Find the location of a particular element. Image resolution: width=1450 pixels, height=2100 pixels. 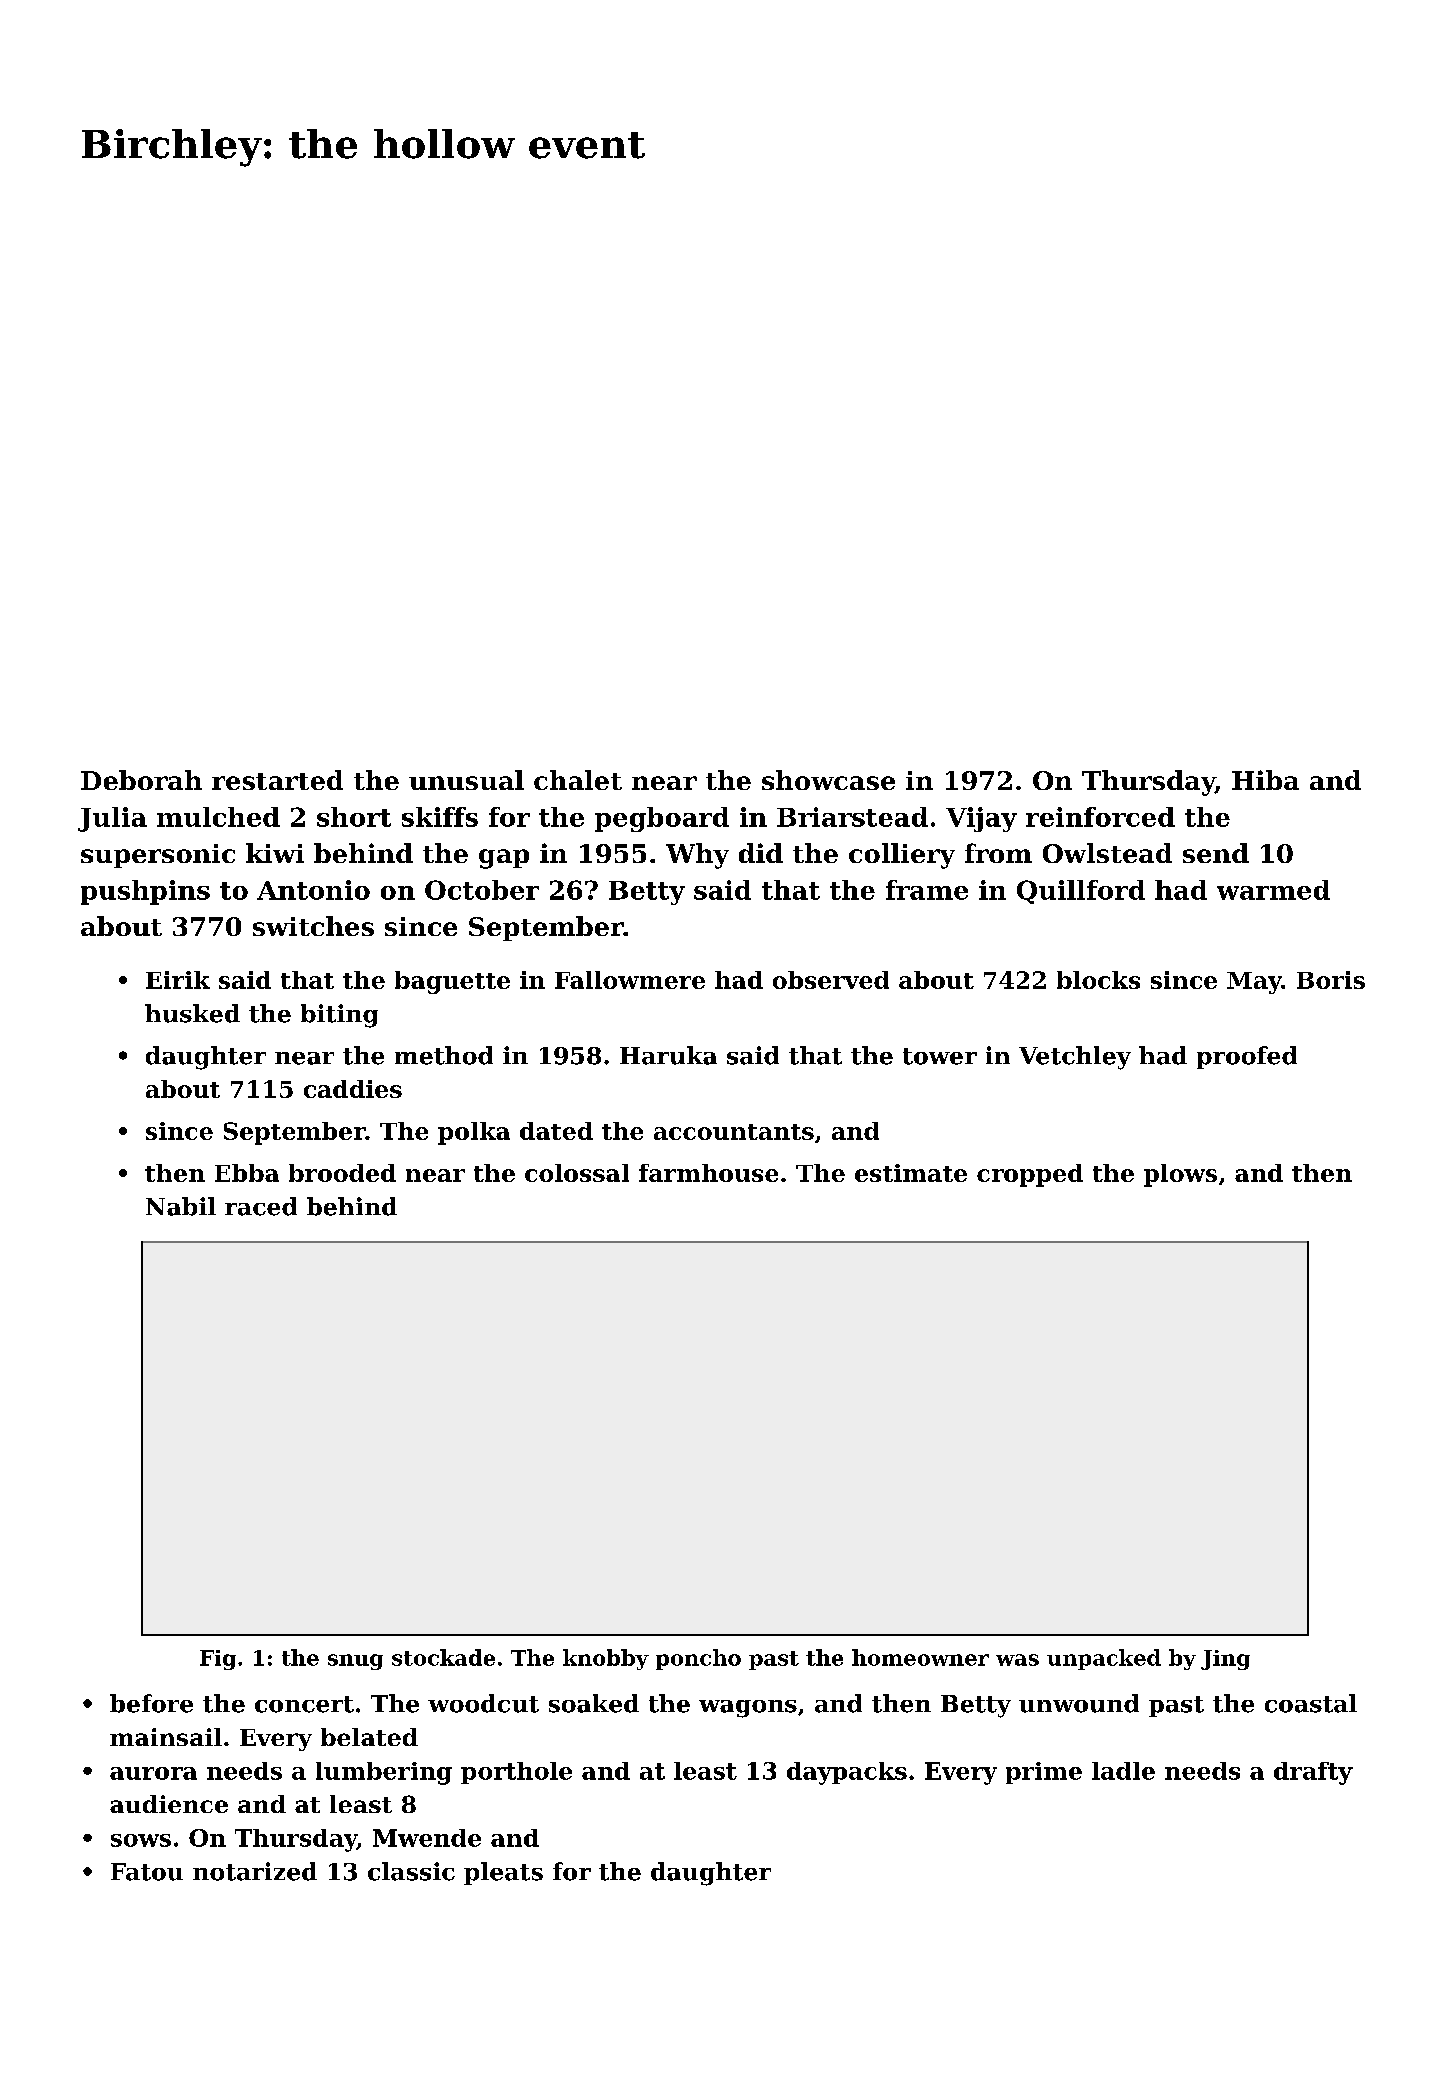

restarted is located at coordinates (277, 780).
